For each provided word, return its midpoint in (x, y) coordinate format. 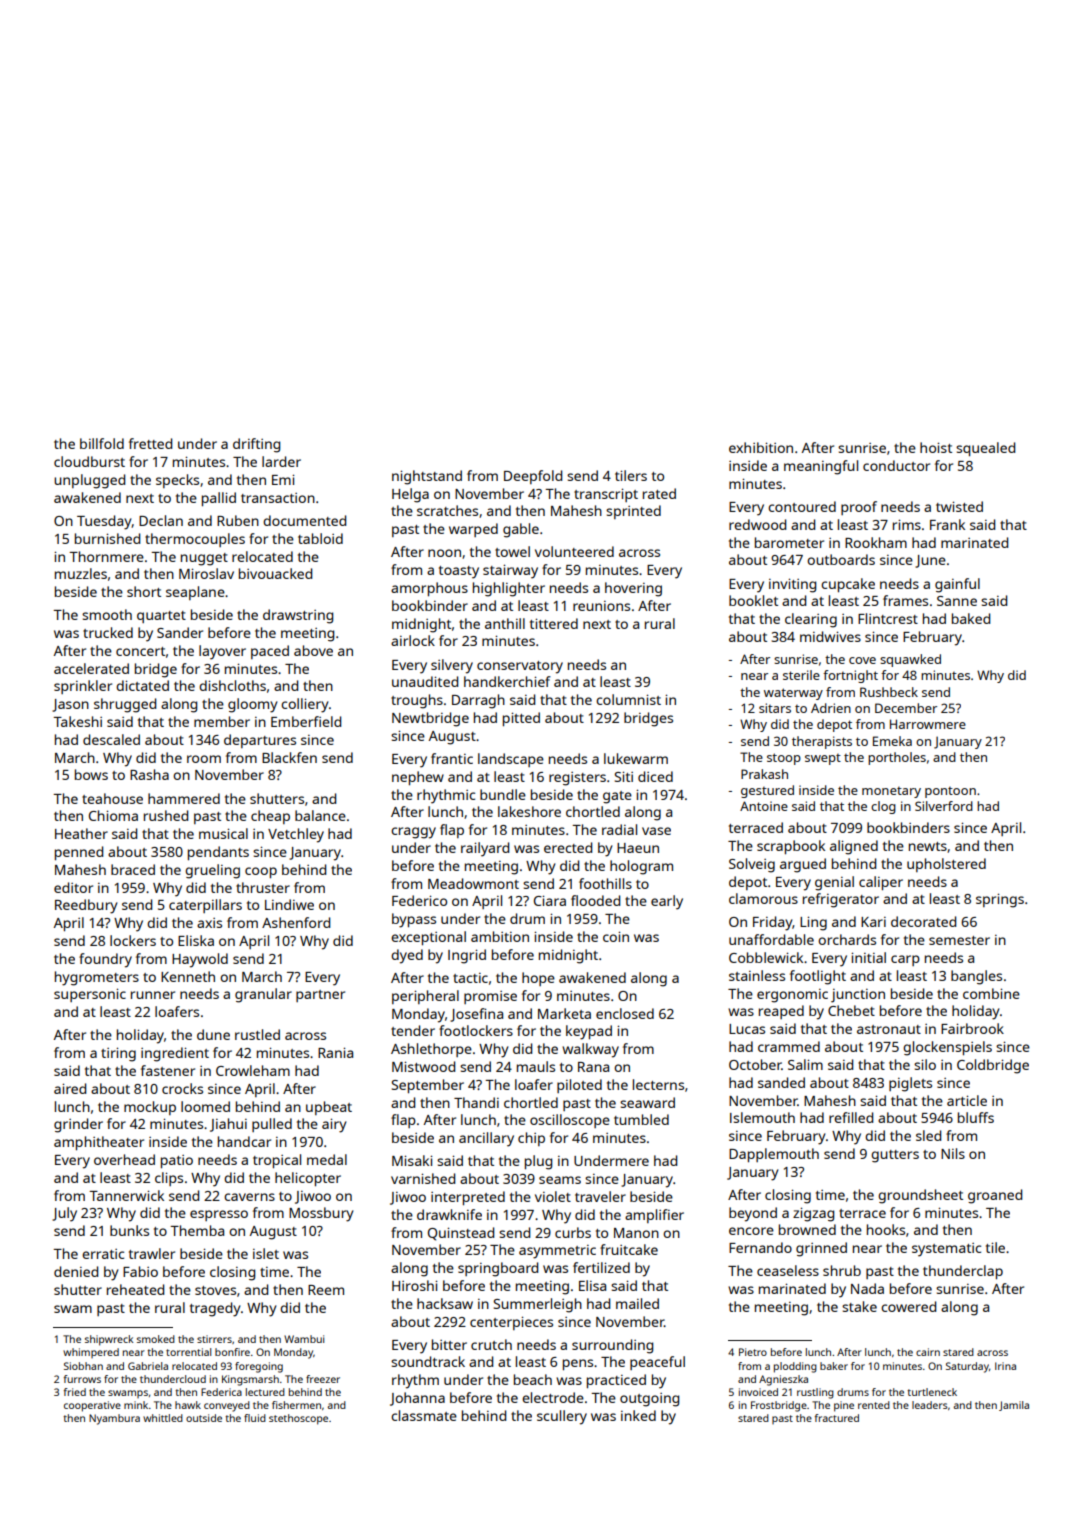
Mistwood (423, 1066)
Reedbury (86, 906)
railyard (485, 849)
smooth (107, 614)
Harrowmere (928, 724)
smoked (156, 1339)
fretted (150, 443)
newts (928, 846)
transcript (606, 495)
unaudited (425, 681)
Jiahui (228, 1125)
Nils (953, 1153)
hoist (936, 447)
